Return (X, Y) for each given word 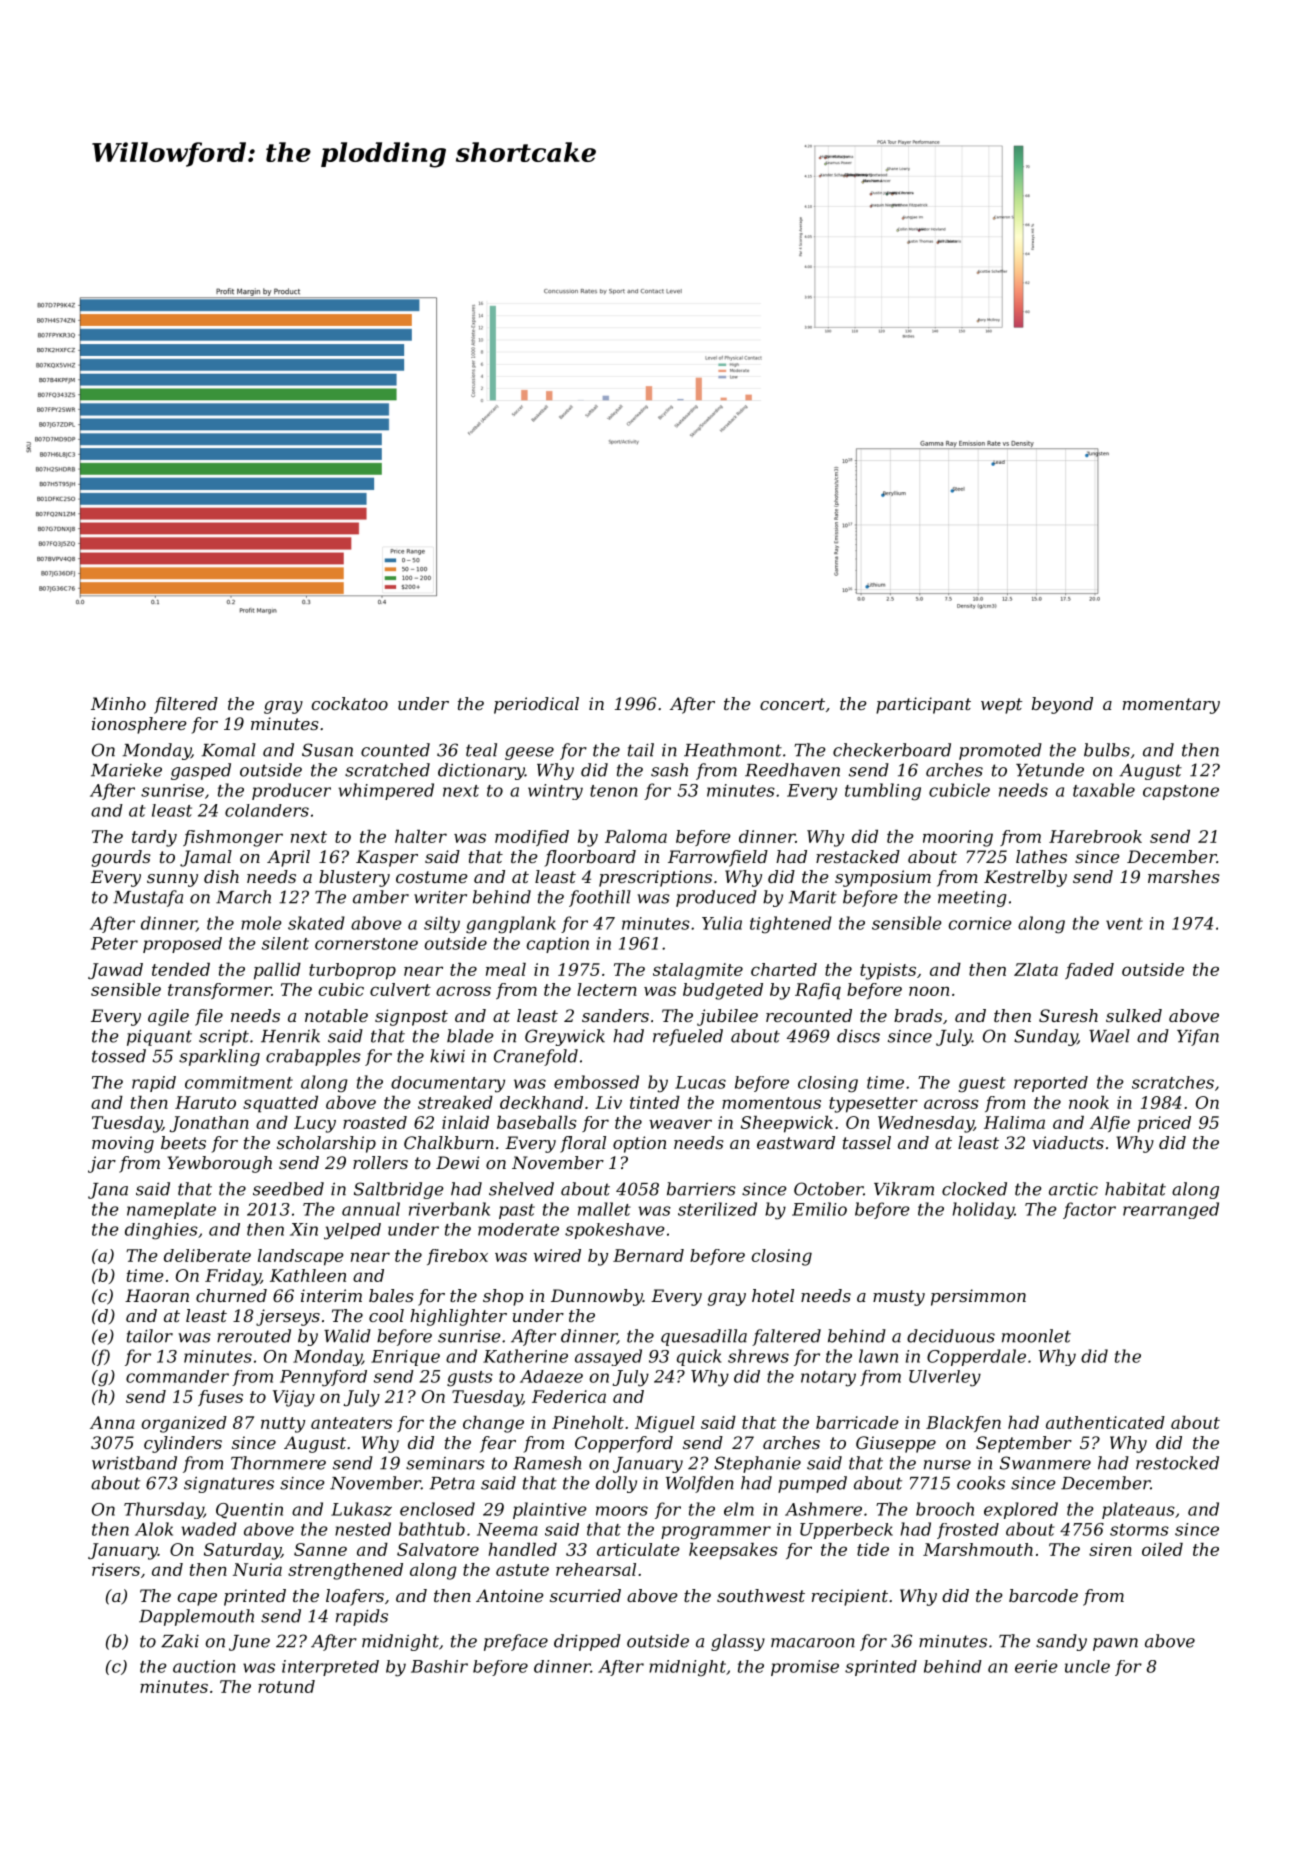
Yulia (722, 923)
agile (168, 1017)
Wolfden (700, 1484)
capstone (1181, 792)
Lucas (700, 1082)
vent (1124, 924)
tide (873, 1549)
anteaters (351, 1423)
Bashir (439, 1666)
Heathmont (733, 750)
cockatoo (350, 703)
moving (123, 1144)
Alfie (1110, 1124)
